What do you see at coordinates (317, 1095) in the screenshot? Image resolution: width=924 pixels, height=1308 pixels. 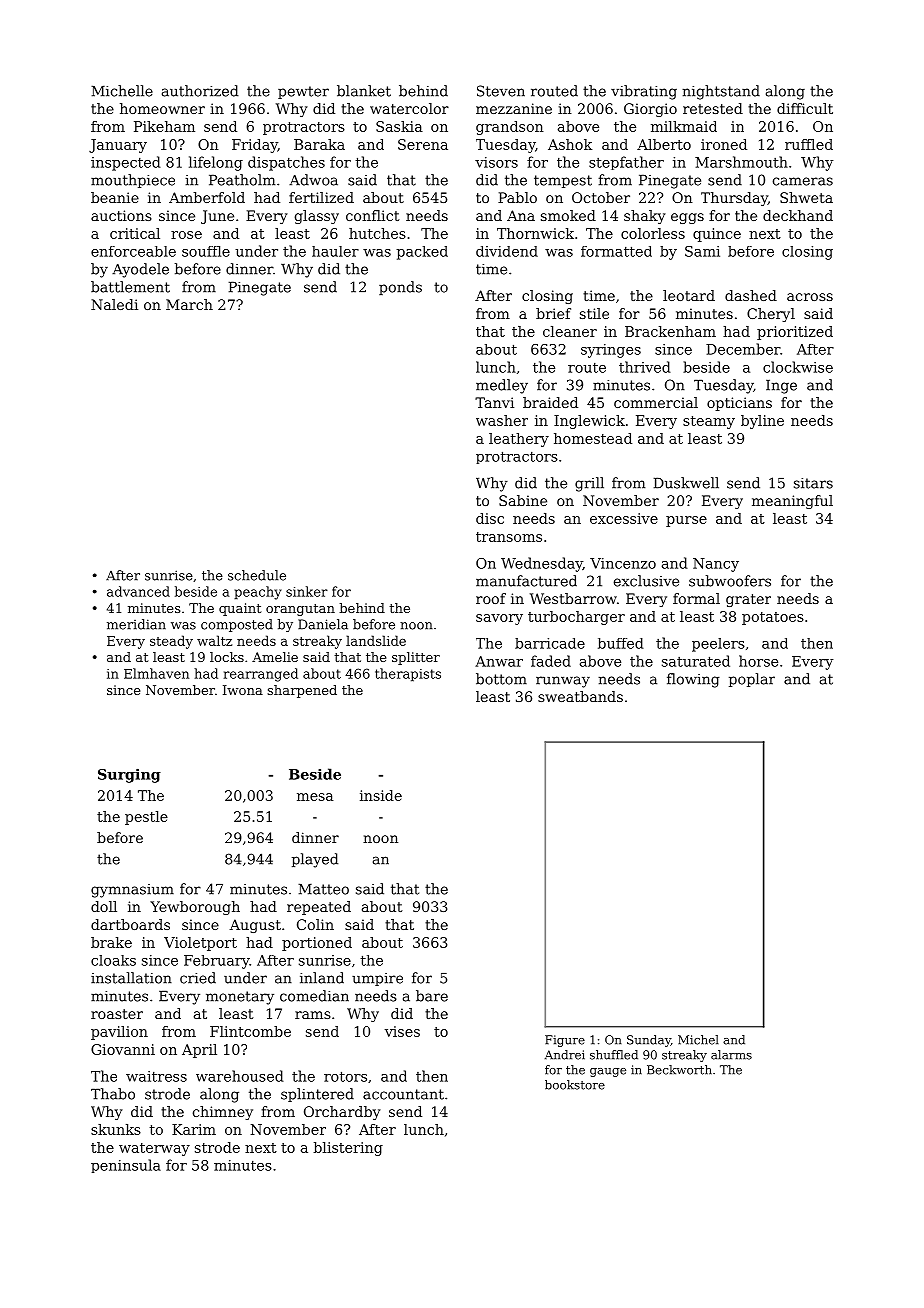 I see `splintered` at bounding box center [317, 1095].
